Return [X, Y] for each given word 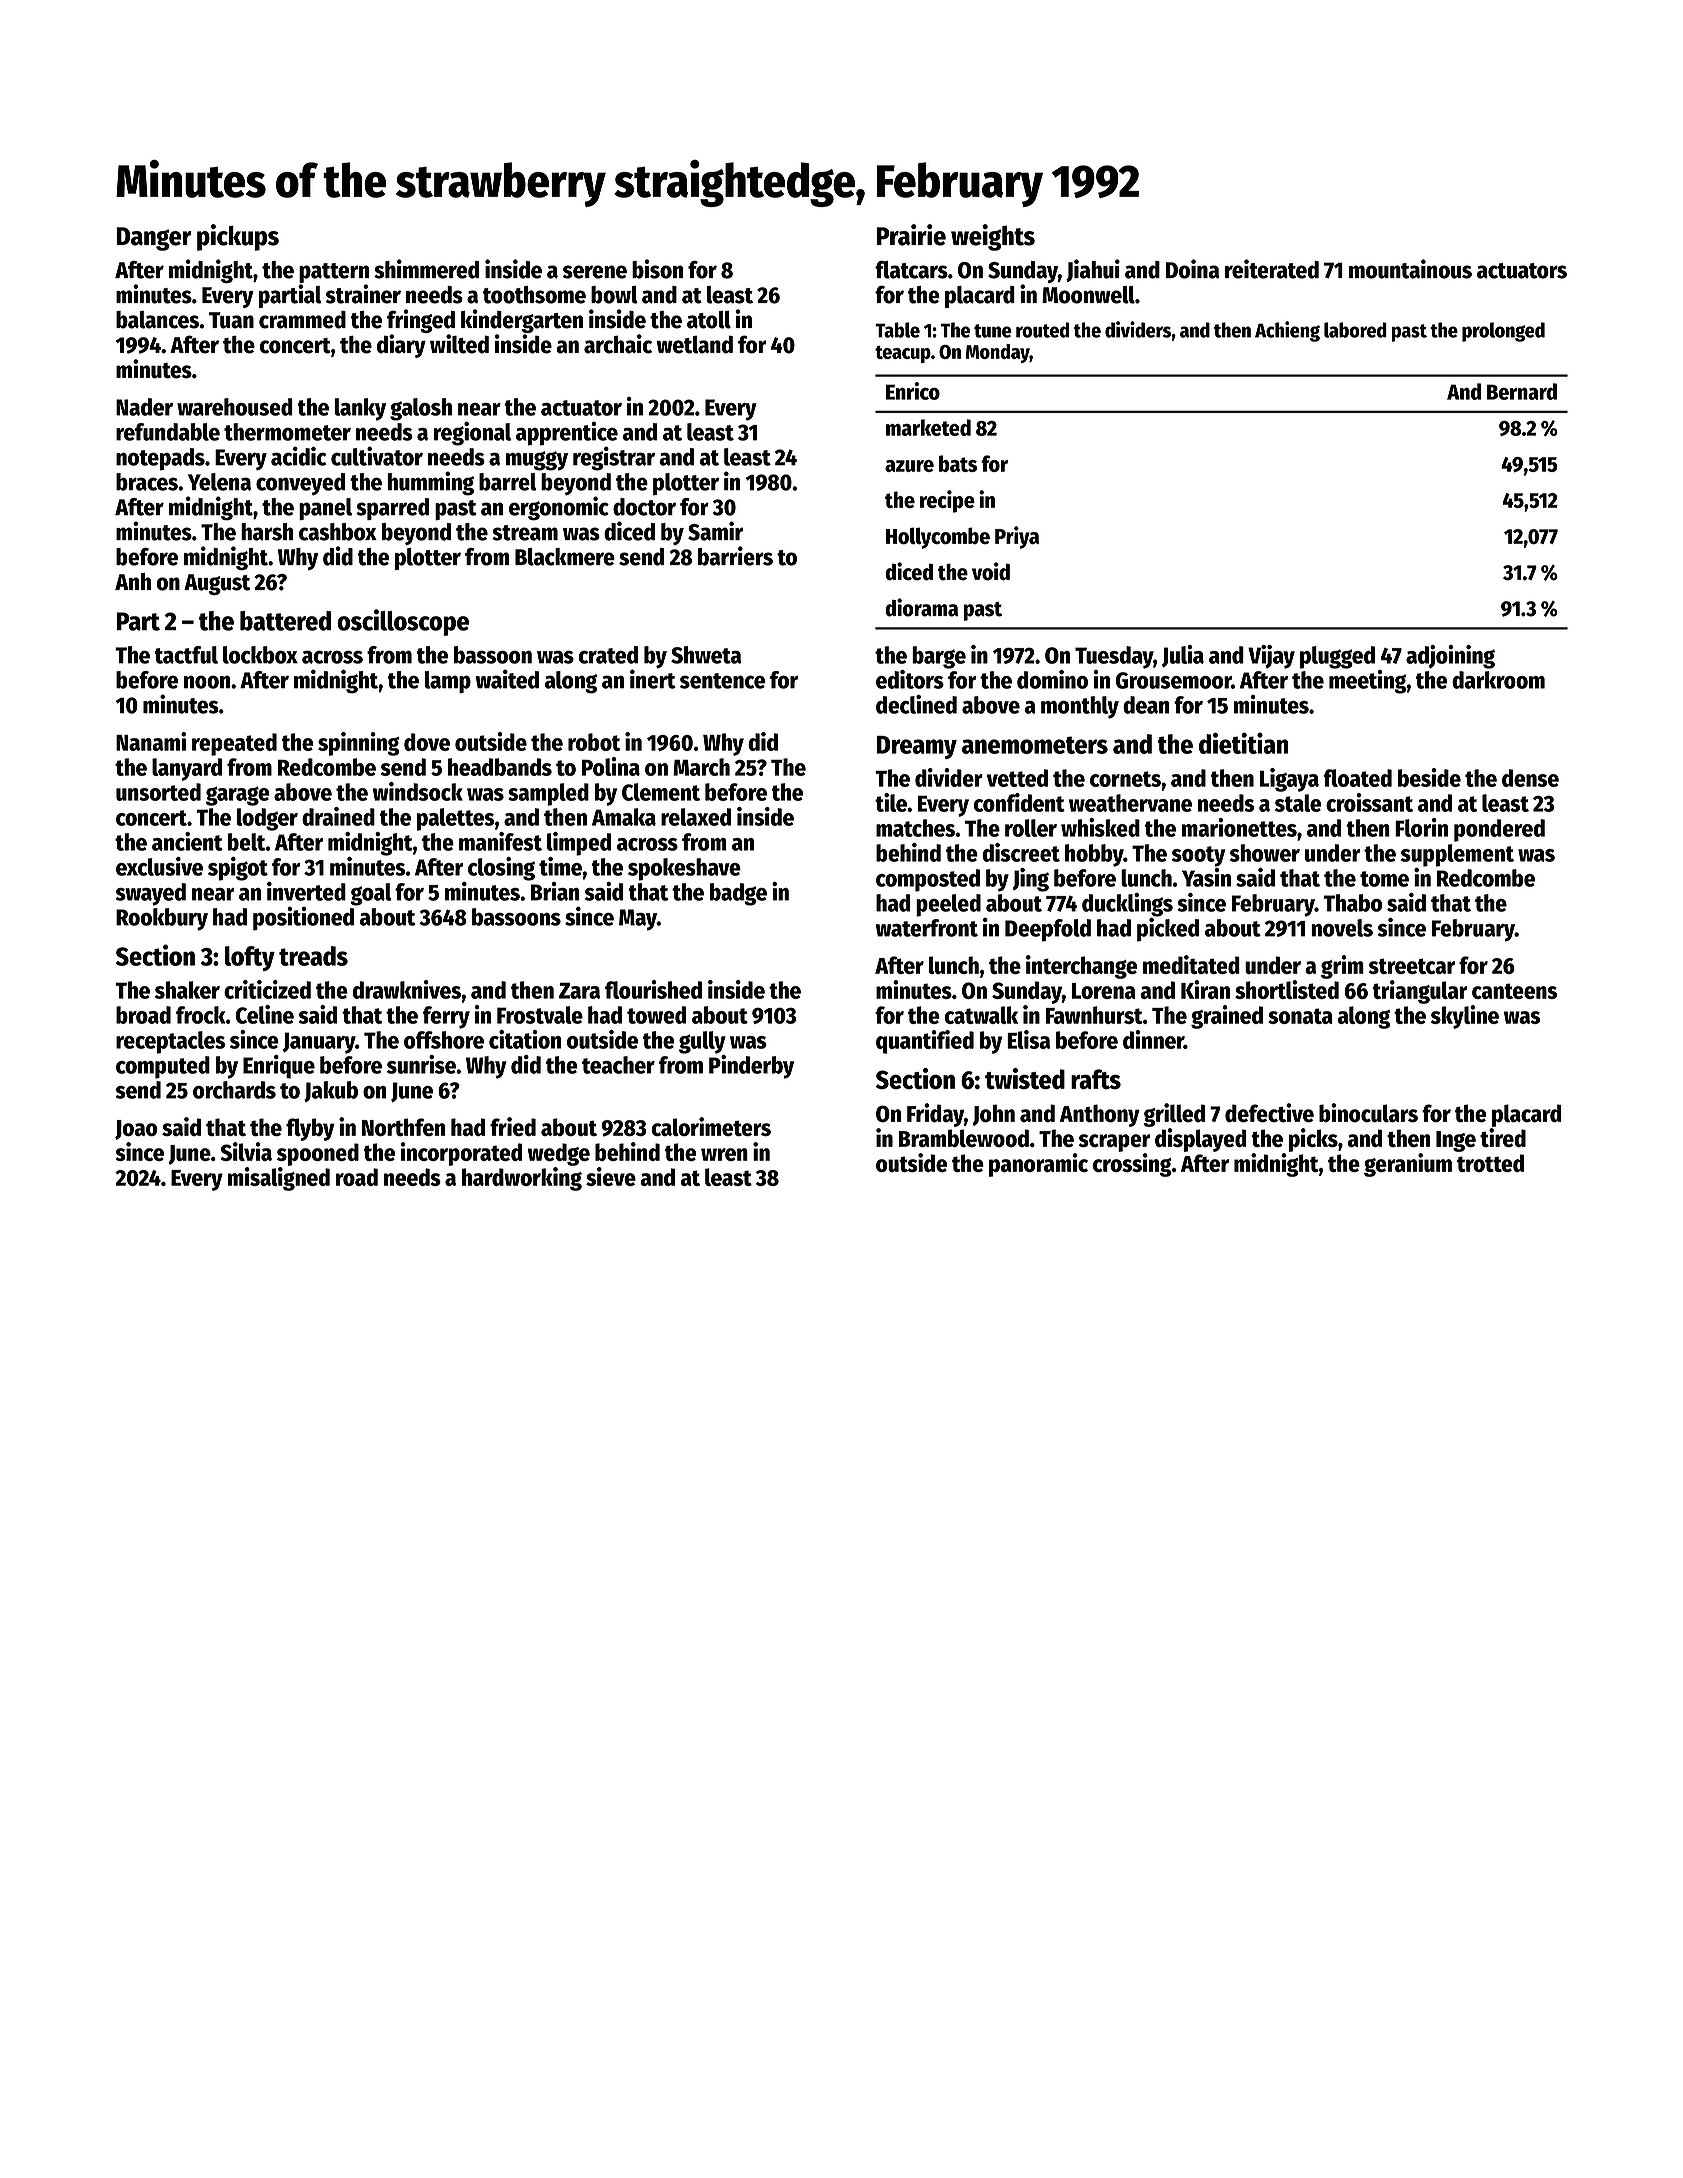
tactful [186, 655]
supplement [1457, 855]
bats [958, 463]
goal [371, 894]
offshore [444, 1040]
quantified [925, 1042]
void [991, 571]
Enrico [913, 391]
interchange [1082, 967]
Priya [1017, 537]
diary [401, 346]
